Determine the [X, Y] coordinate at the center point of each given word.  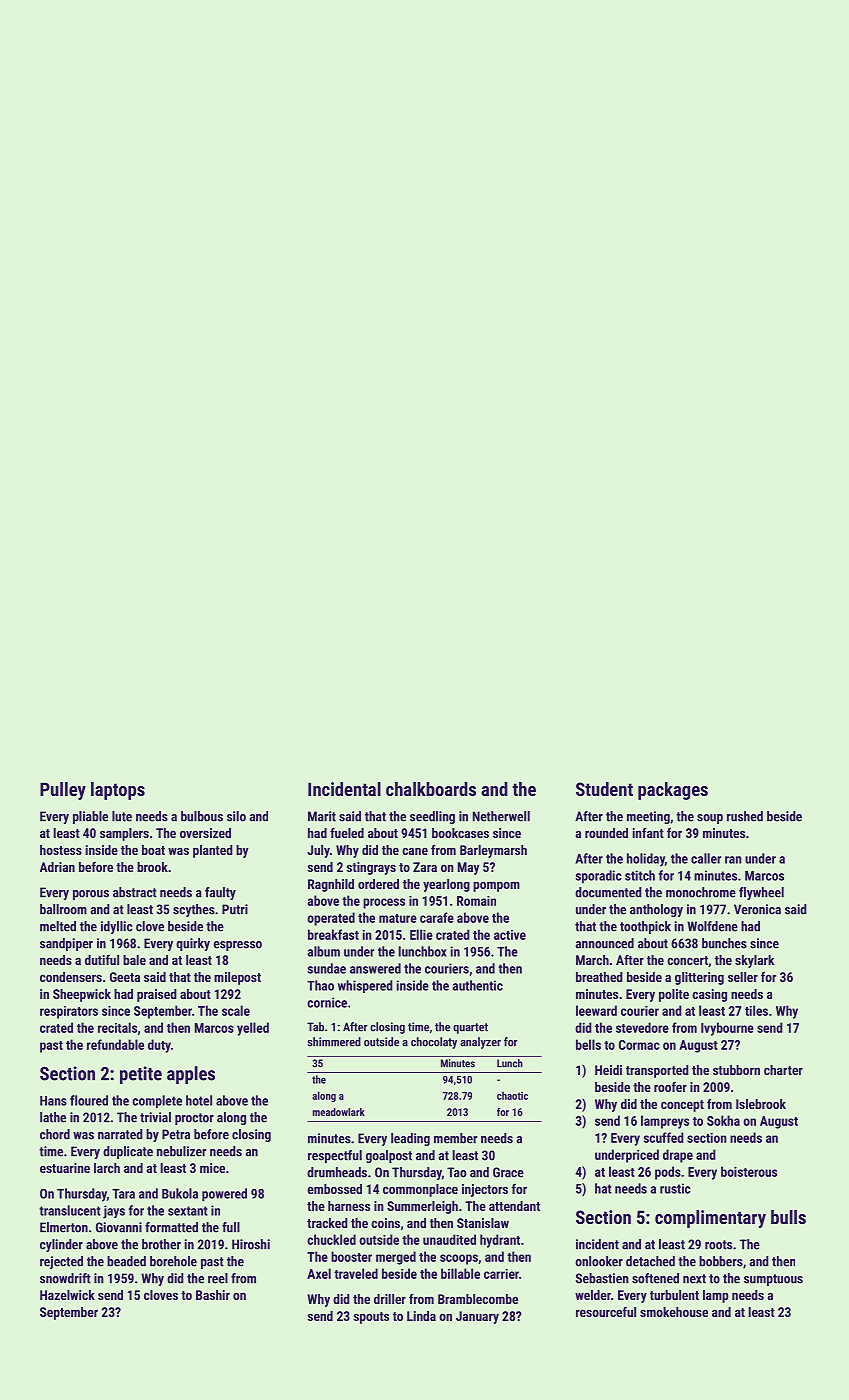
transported [657, 1071]
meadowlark [339, 1112]
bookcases [460, 833]
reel [218, 1278]
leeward [596, 1010]
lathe [53, 1117]
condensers [71, 977]
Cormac [639, 1045]
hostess [61, 850]
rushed [745, 816]
